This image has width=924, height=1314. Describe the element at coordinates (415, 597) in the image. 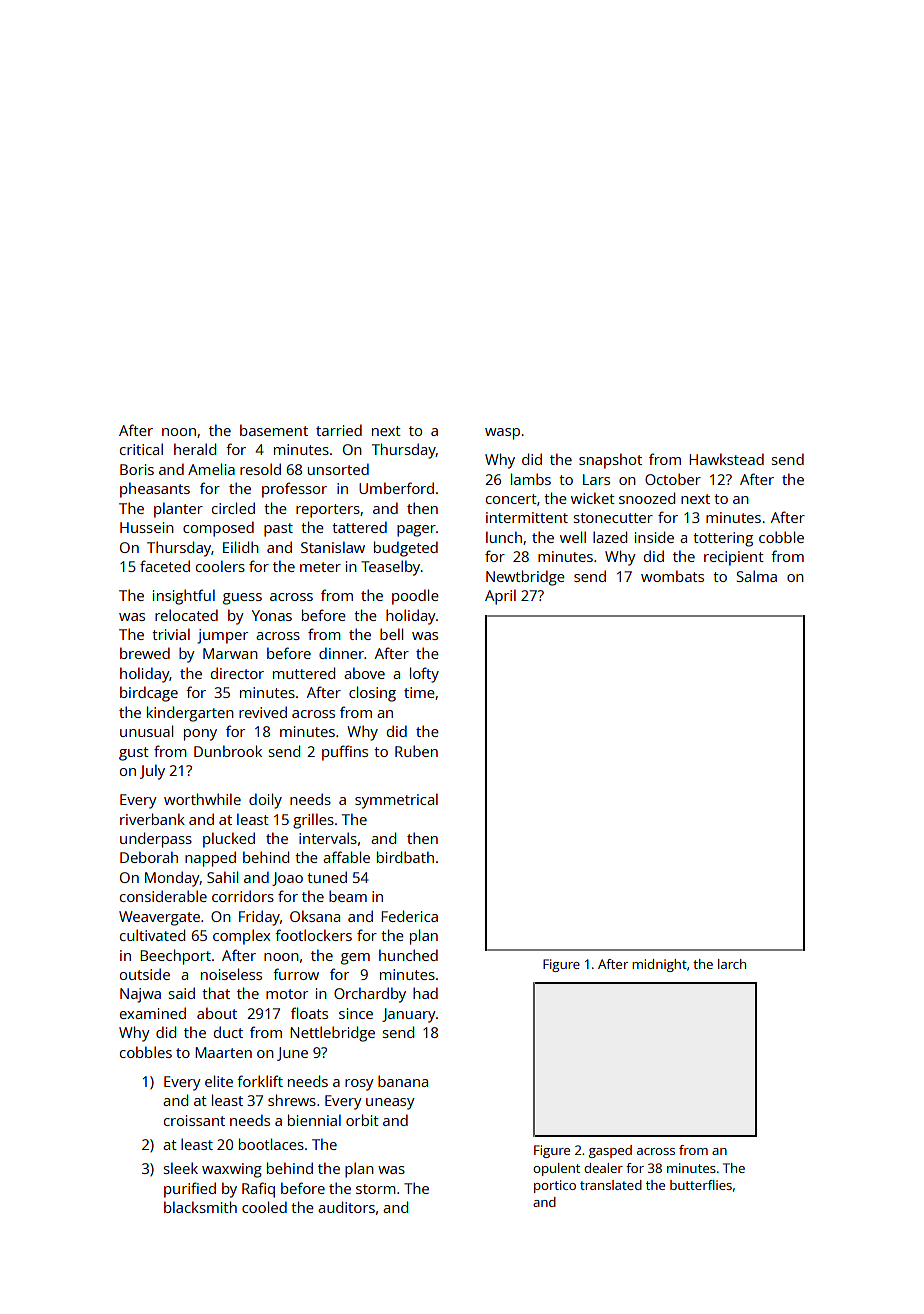

I see `poodle` at that location.
